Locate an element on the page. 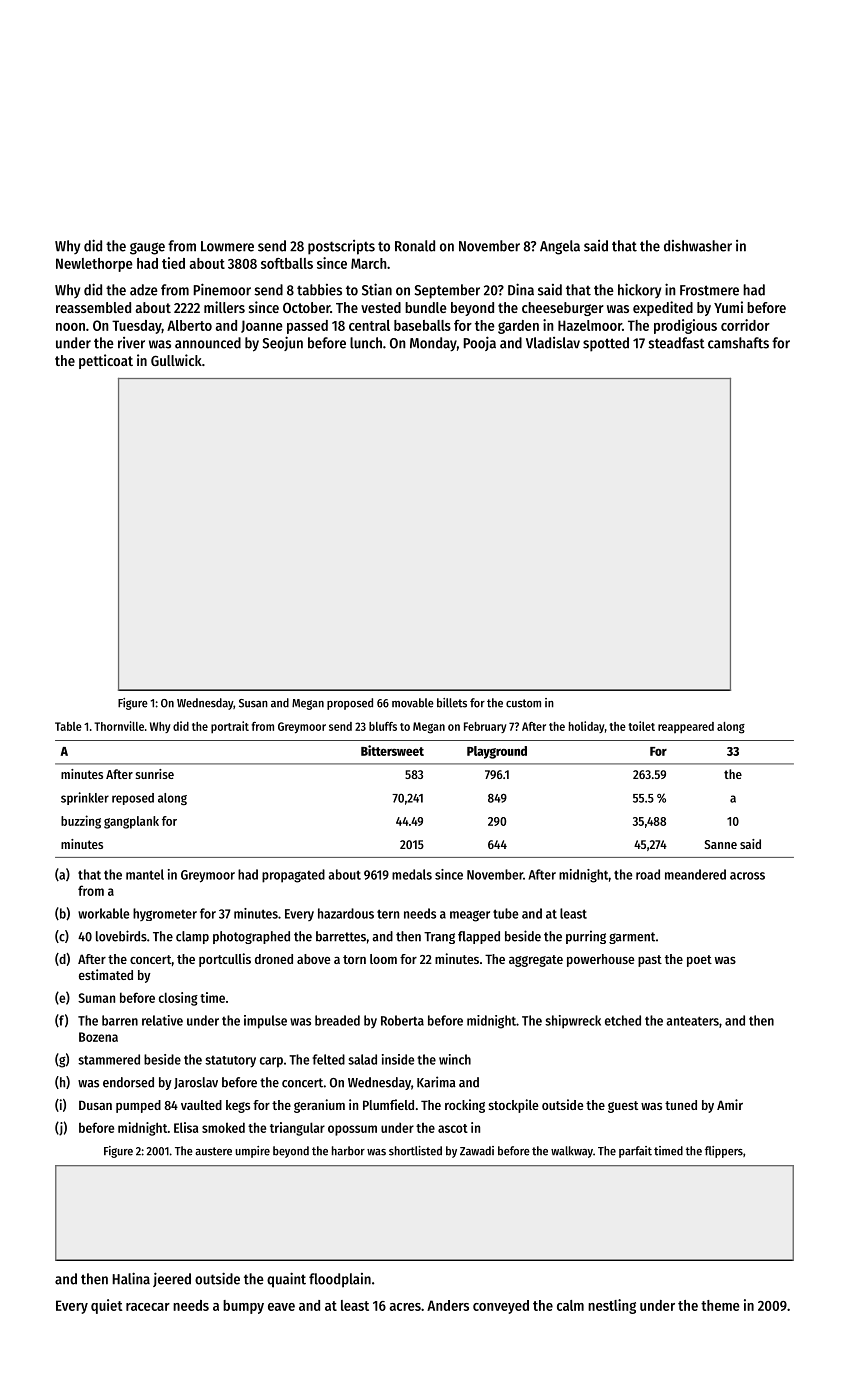  Pooja is located at coordinates (479, 343).
